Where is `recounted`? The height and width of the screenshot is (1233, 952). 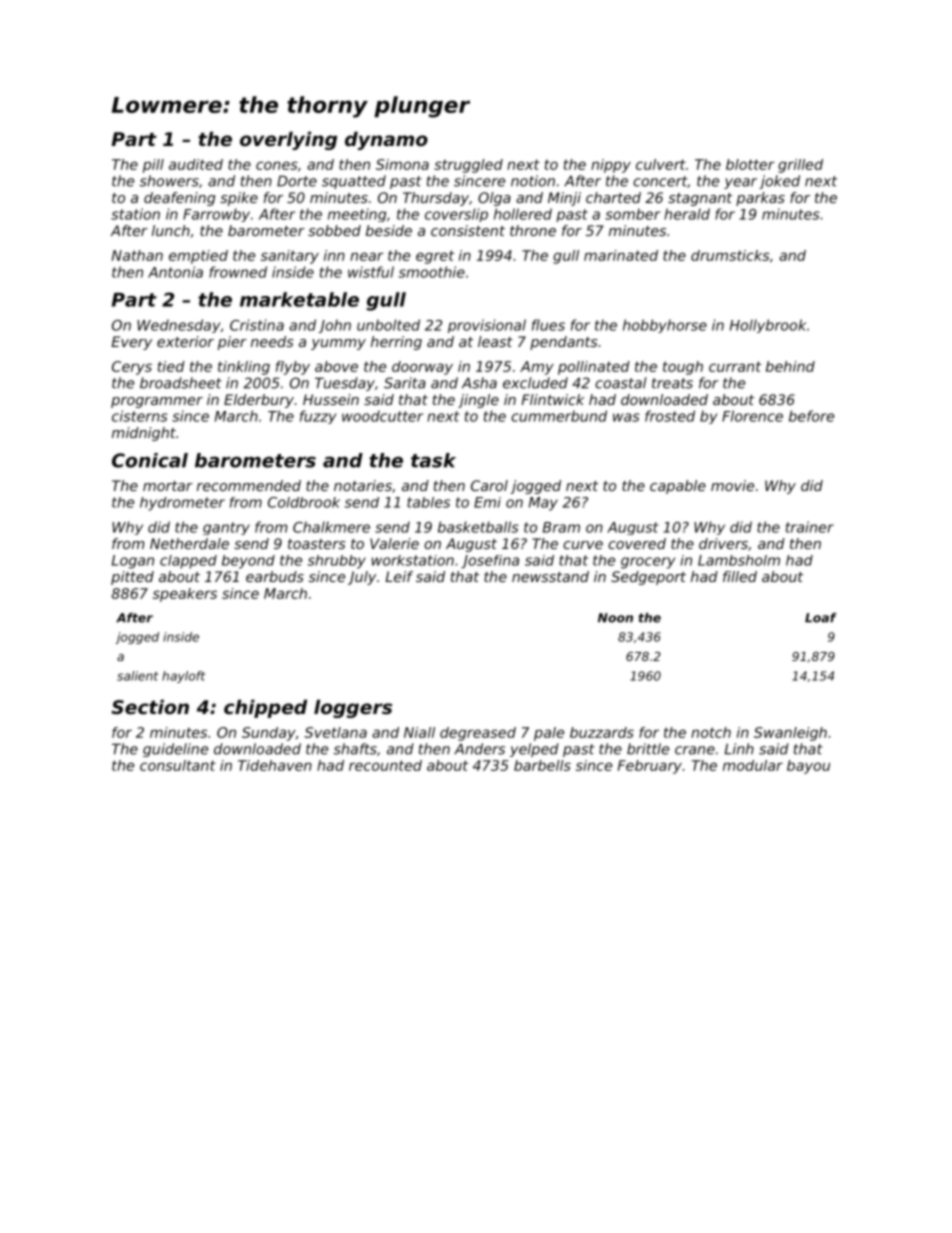 recounted is located at coordinates (385, 765).
